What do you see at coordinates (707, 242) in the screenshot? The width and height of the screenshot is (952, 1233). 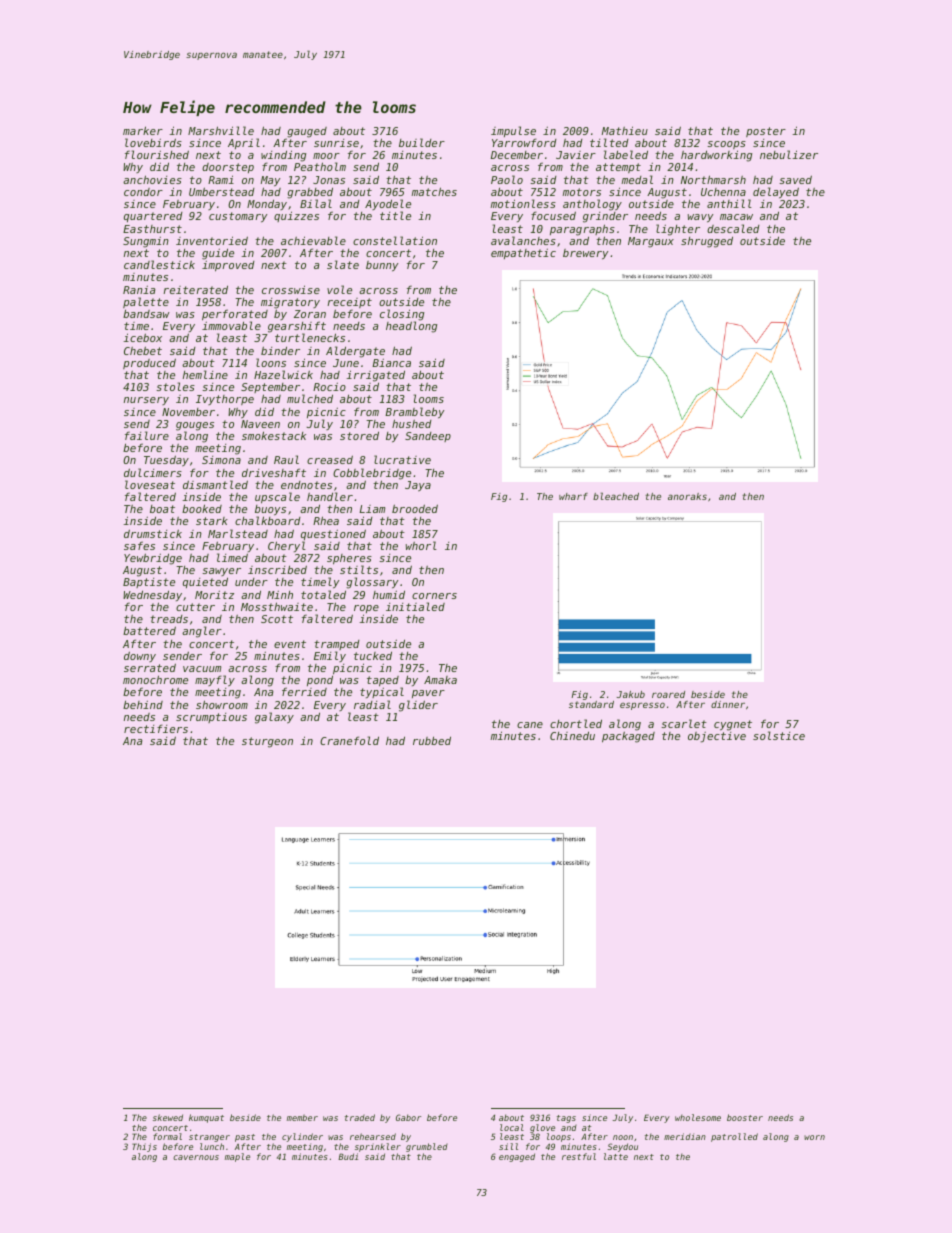 I see `shrugged` at bounding box center [707, 242].
